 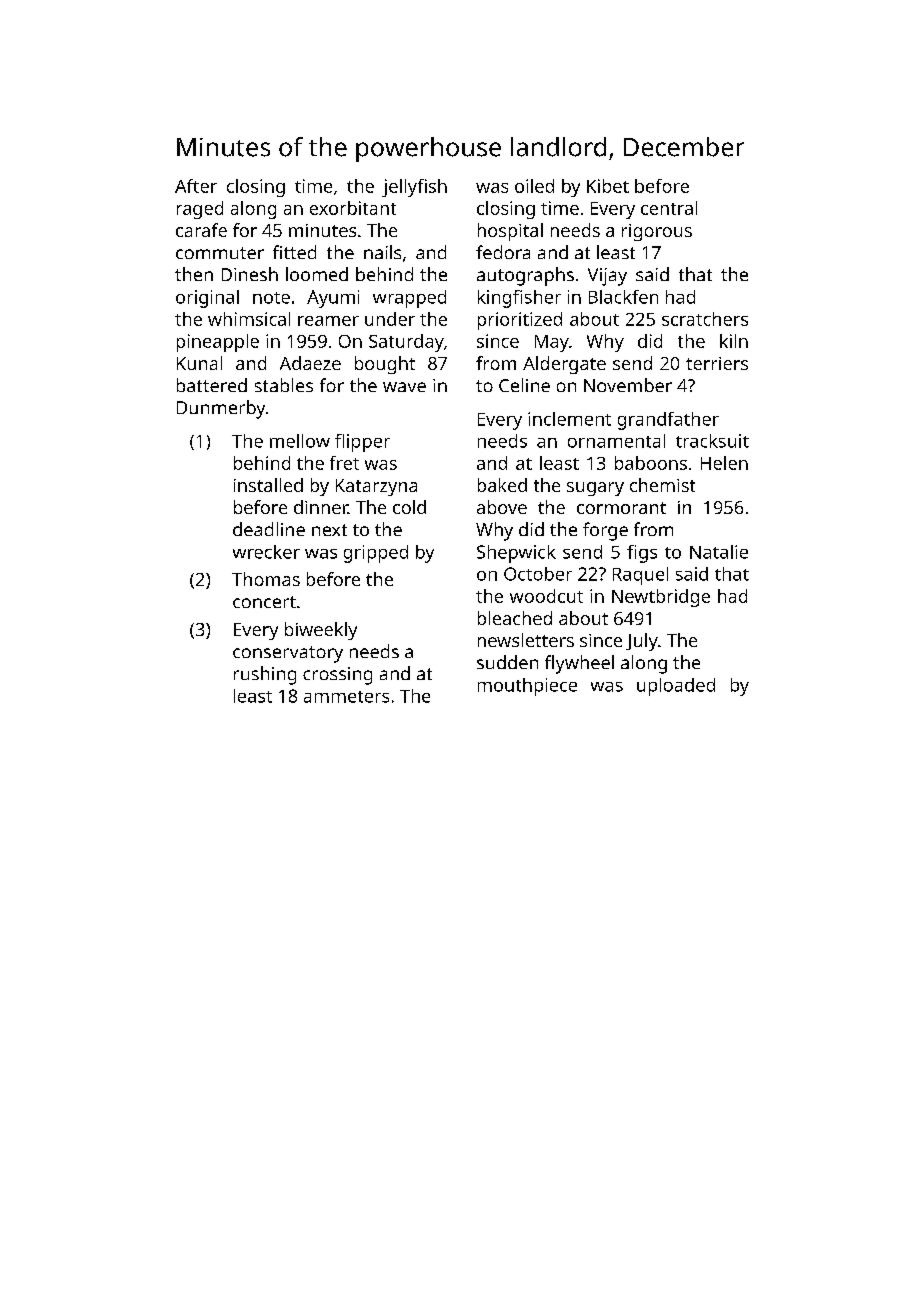 I want to click on Saturday, so click(x=406, y=343).
